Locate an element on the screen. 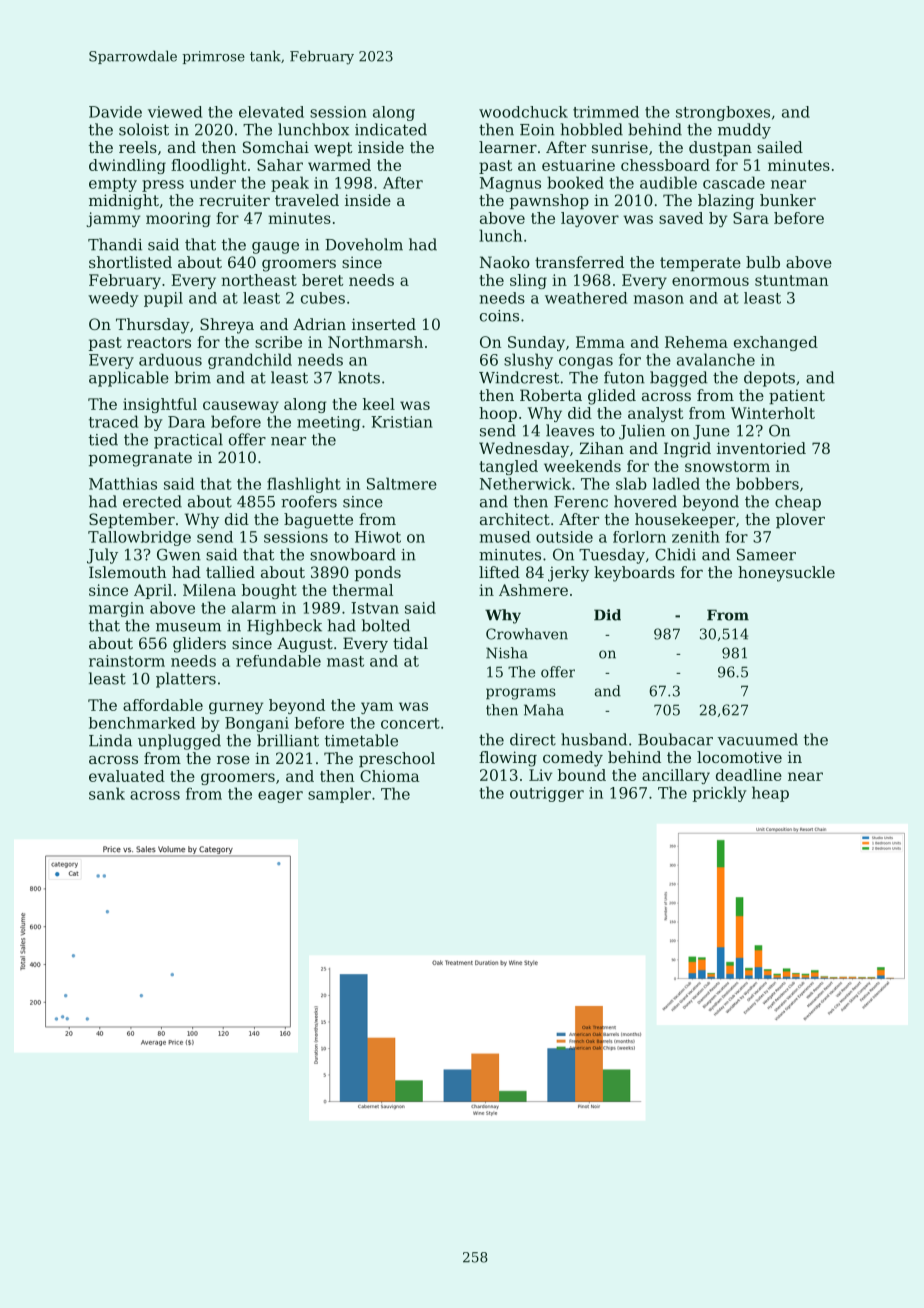 Image resolution: width=924 pixels, height=1308 pixels. reels is located at coordinates (138, 147).
